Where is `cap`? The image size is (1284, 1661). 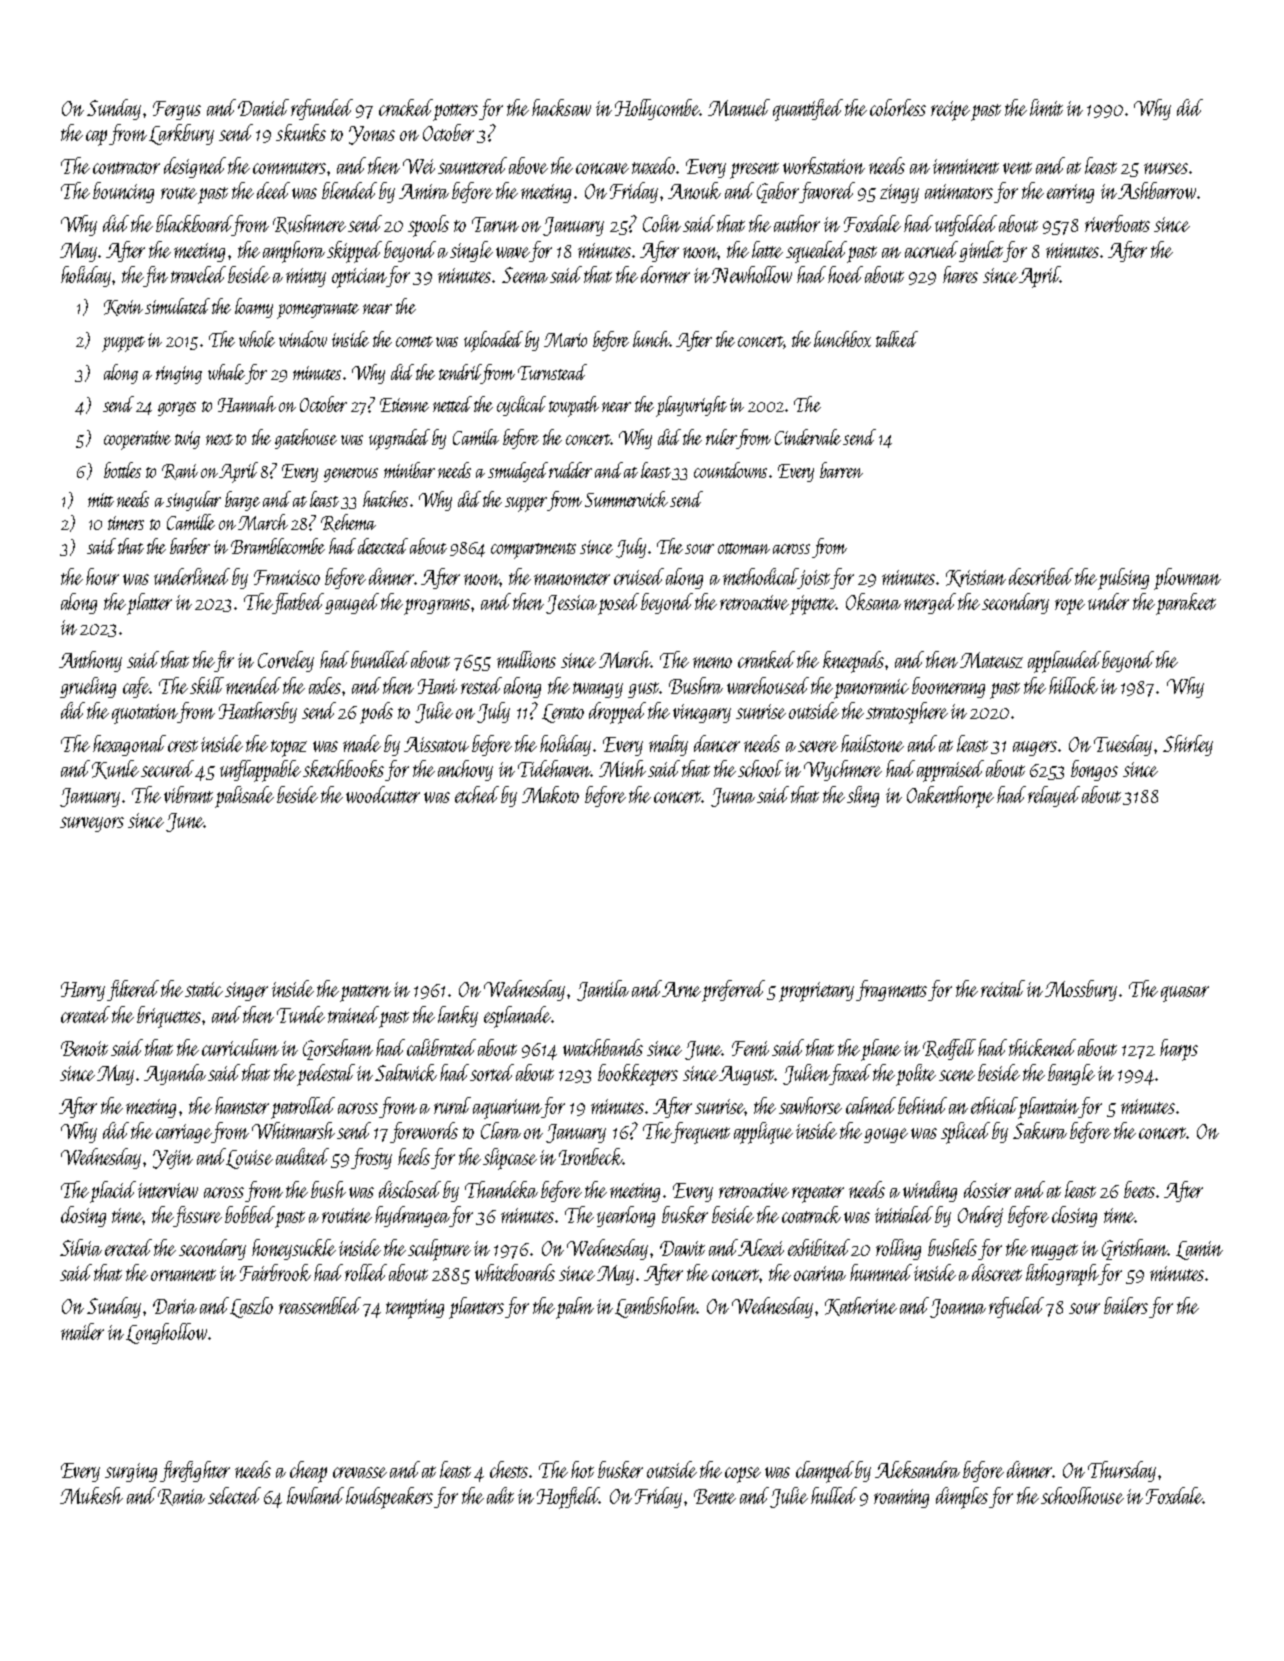 cap is located at coordinates (96, 138).
